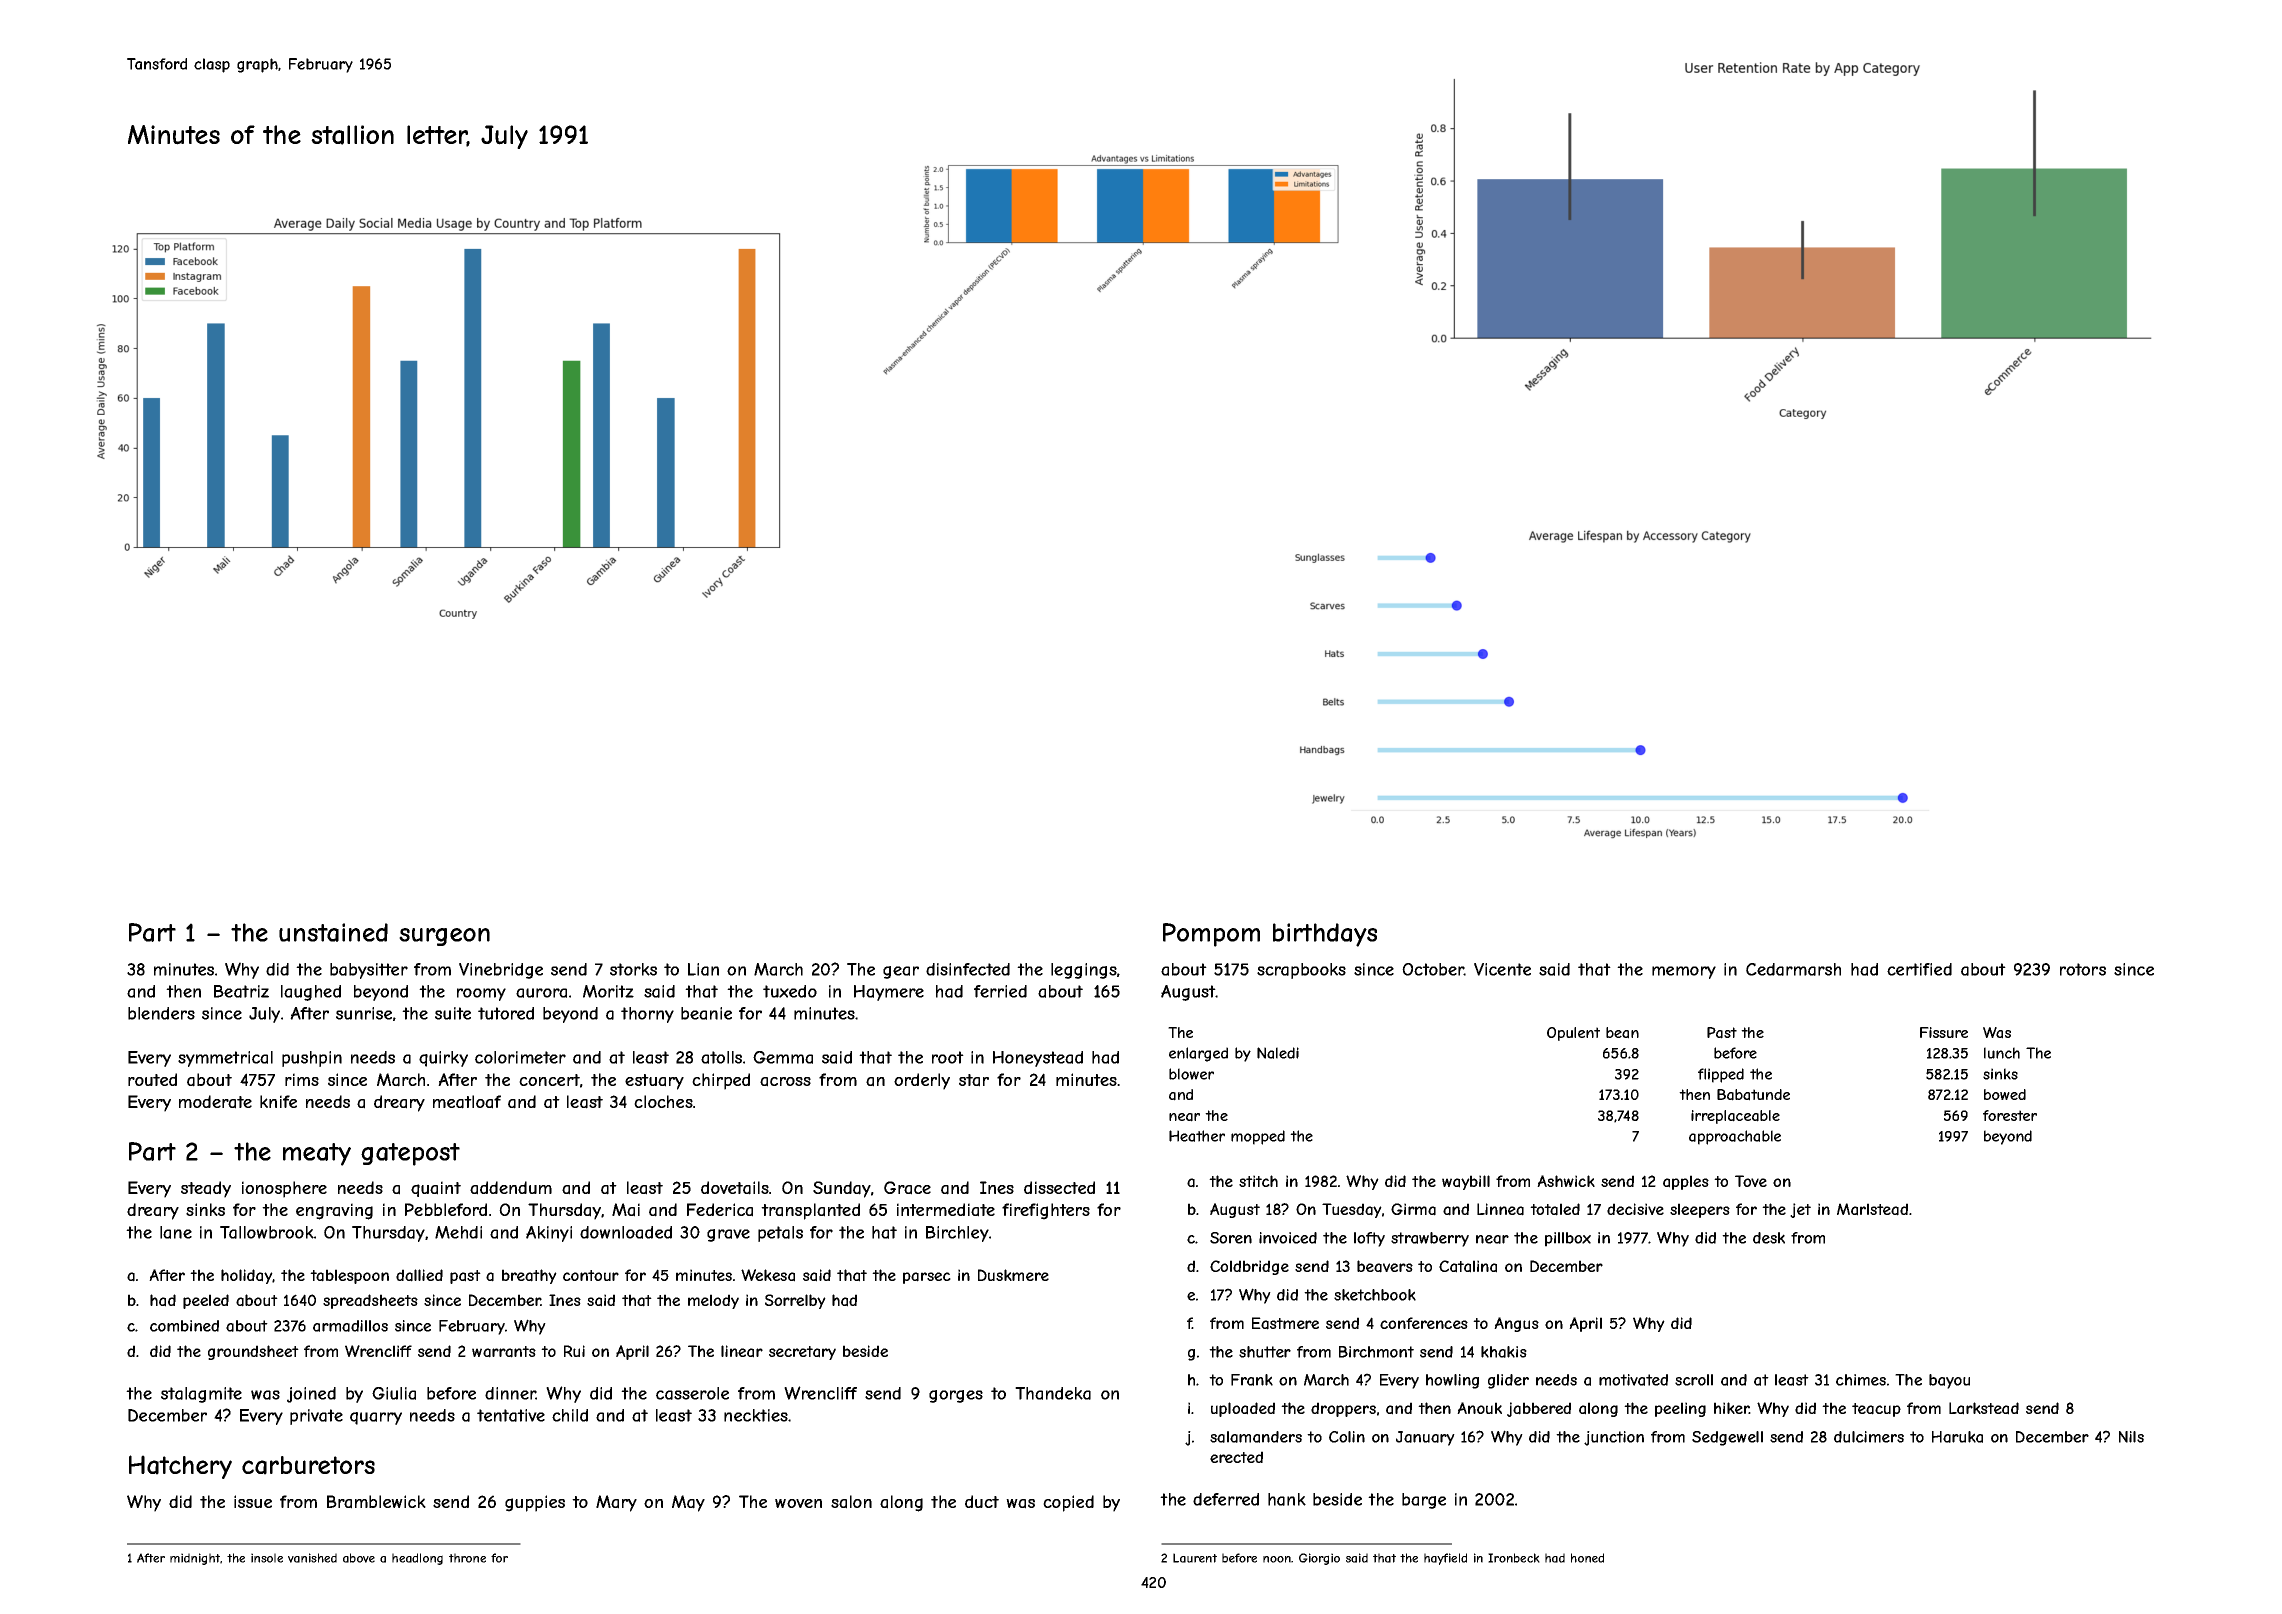 This page has height=1614, width=2282. What do you see at coordinates (247, 1276) in the page?
I see `holiday` at bounding box center [247, 1276].
